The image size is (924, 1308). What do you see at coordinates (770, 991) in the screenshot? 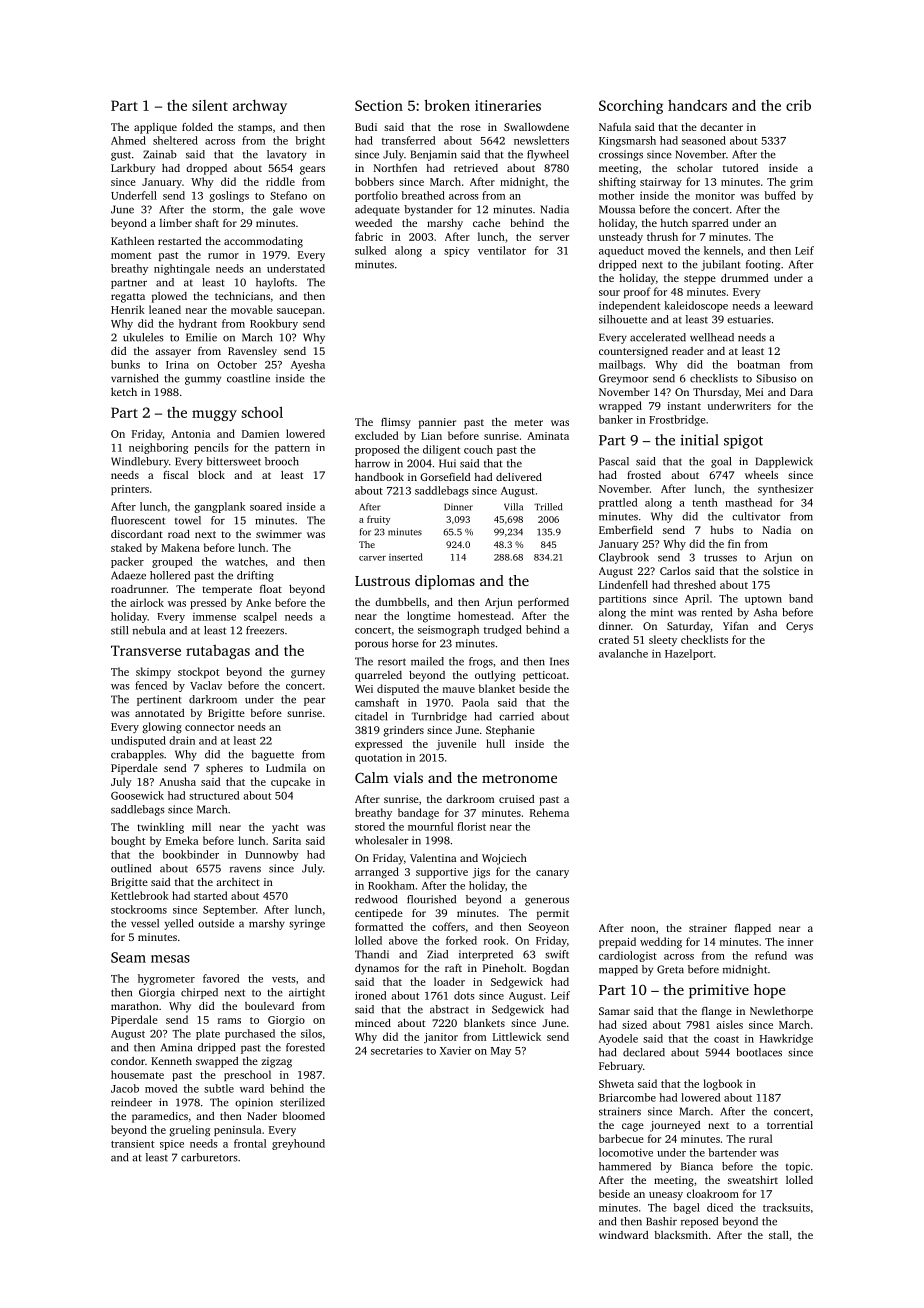
I see `hope` at bounding box center [770, 991].
